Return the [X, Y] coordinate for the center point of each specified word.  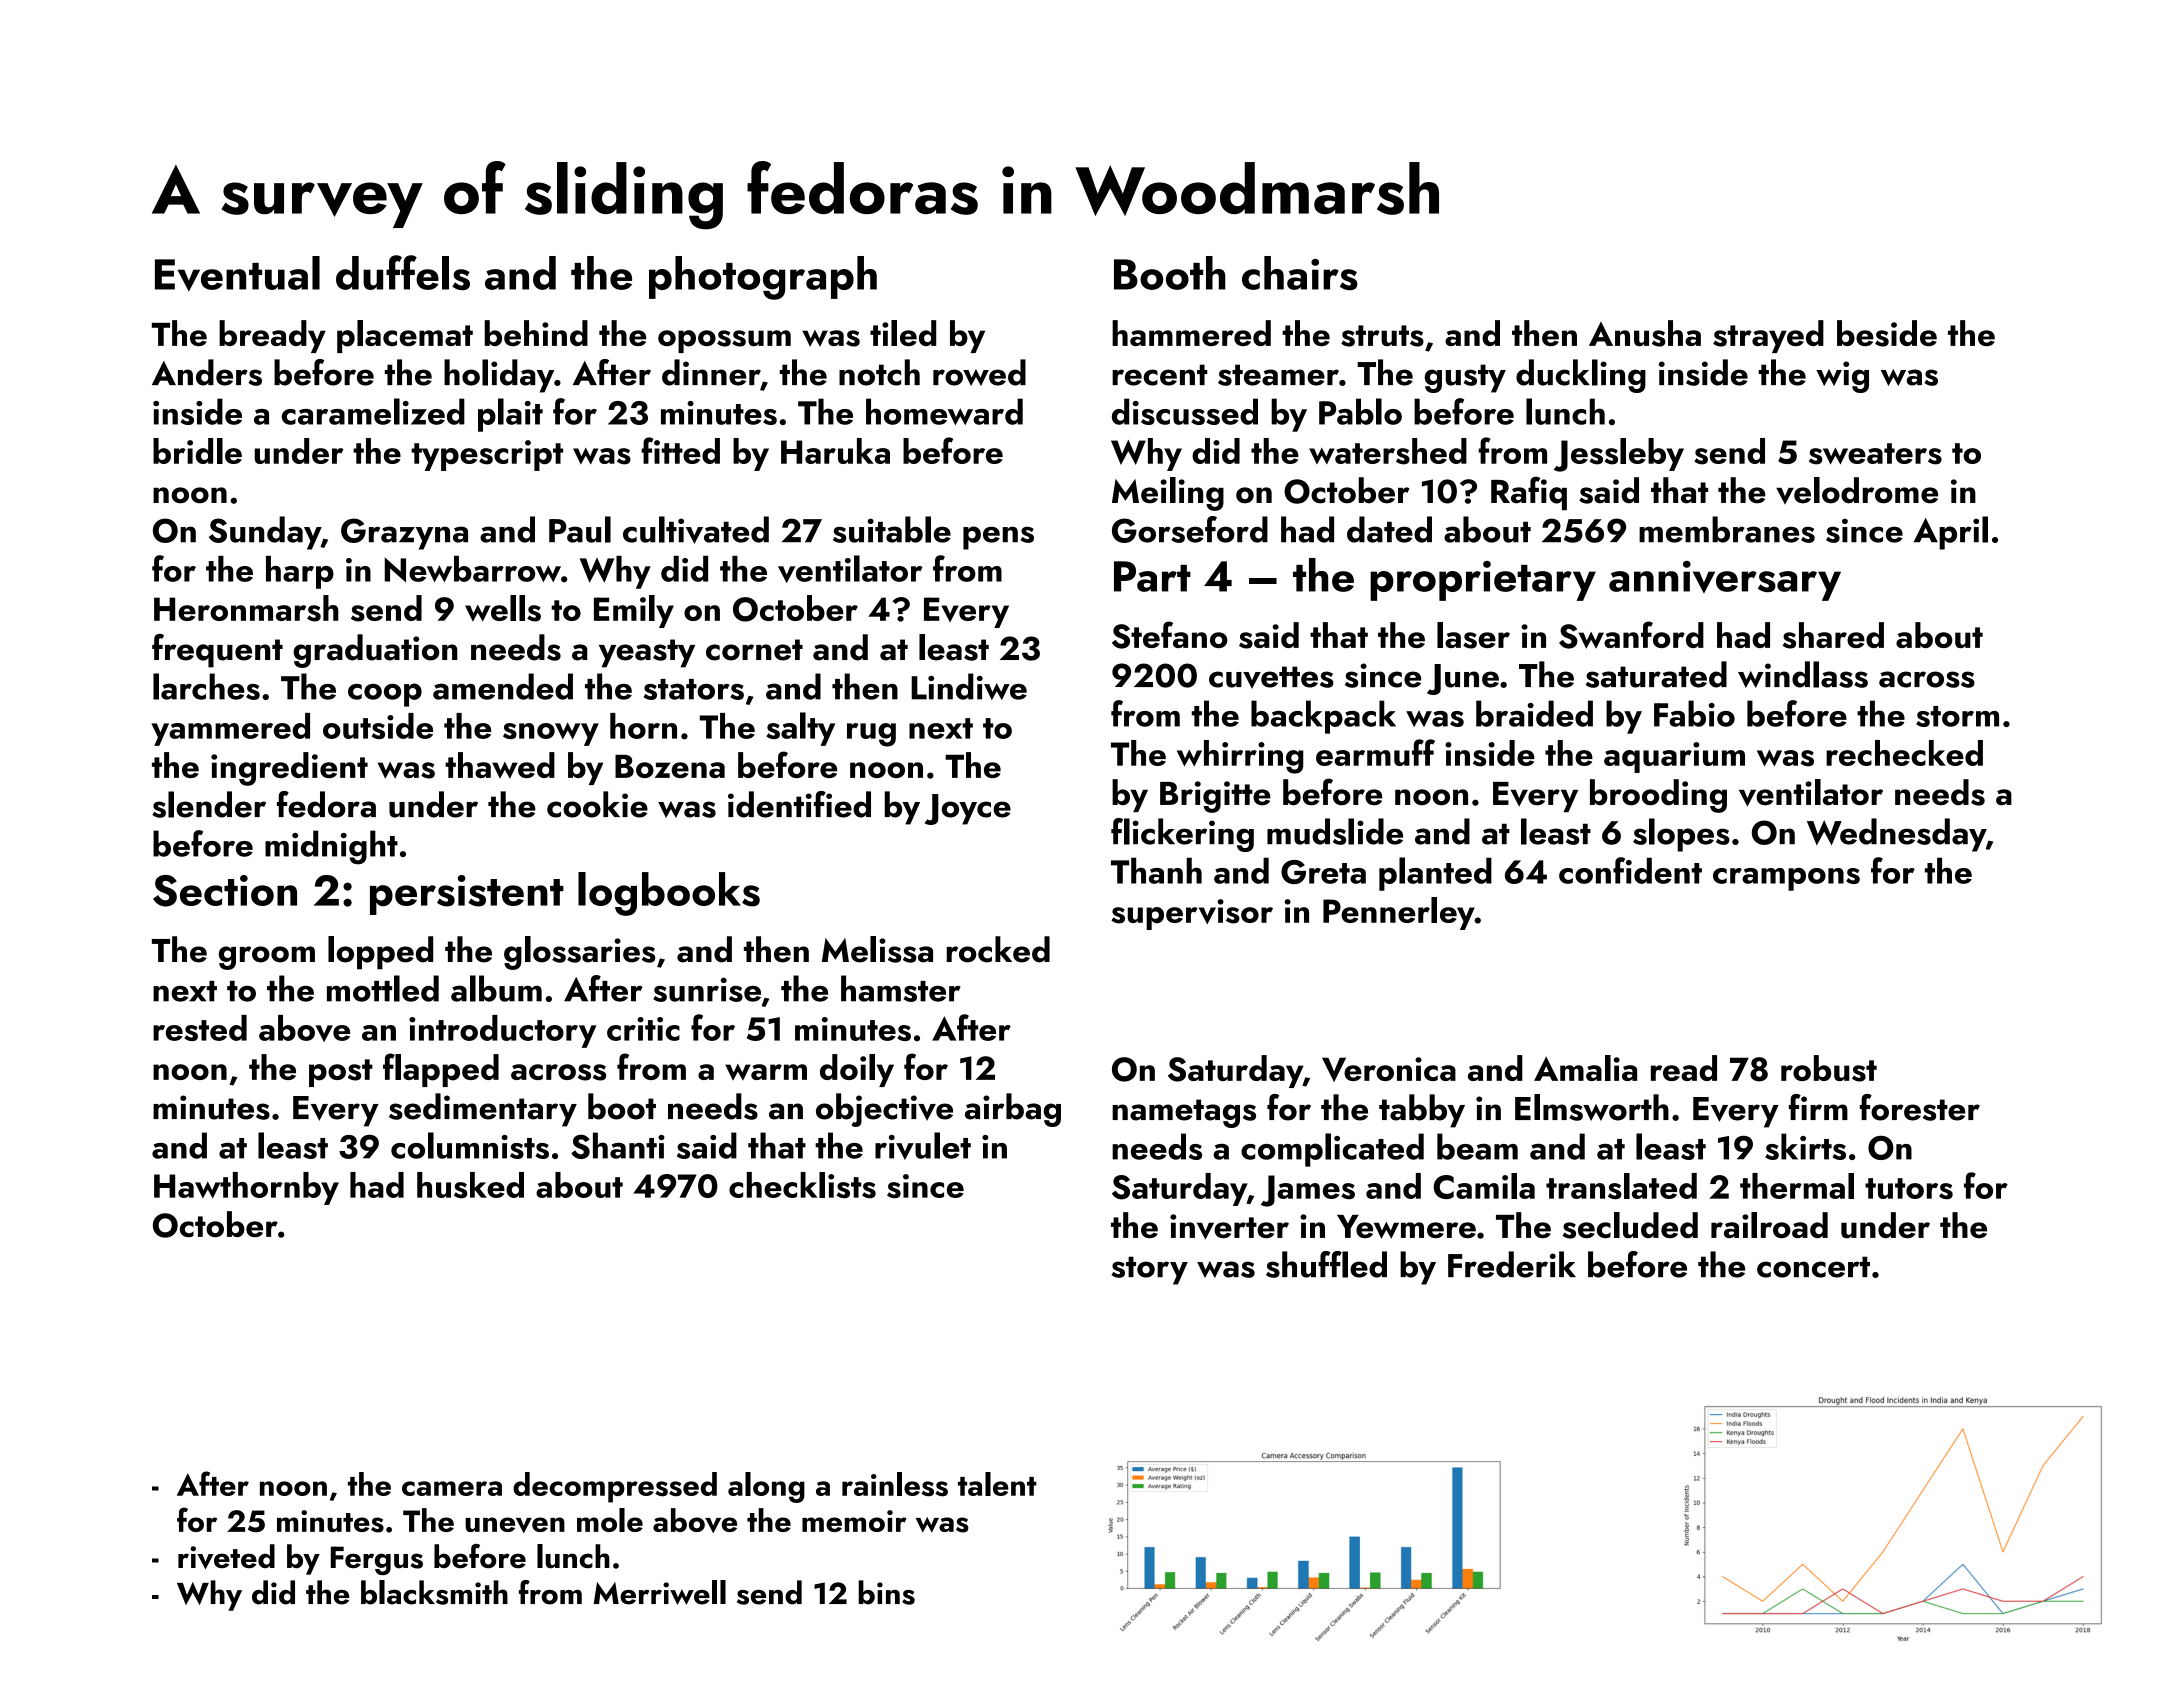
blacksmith [434, 1592]
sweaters [1875, 454]
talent [997, 1484]
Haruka [835, 451]
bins [886, 1592]
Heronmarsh [246, 608]
